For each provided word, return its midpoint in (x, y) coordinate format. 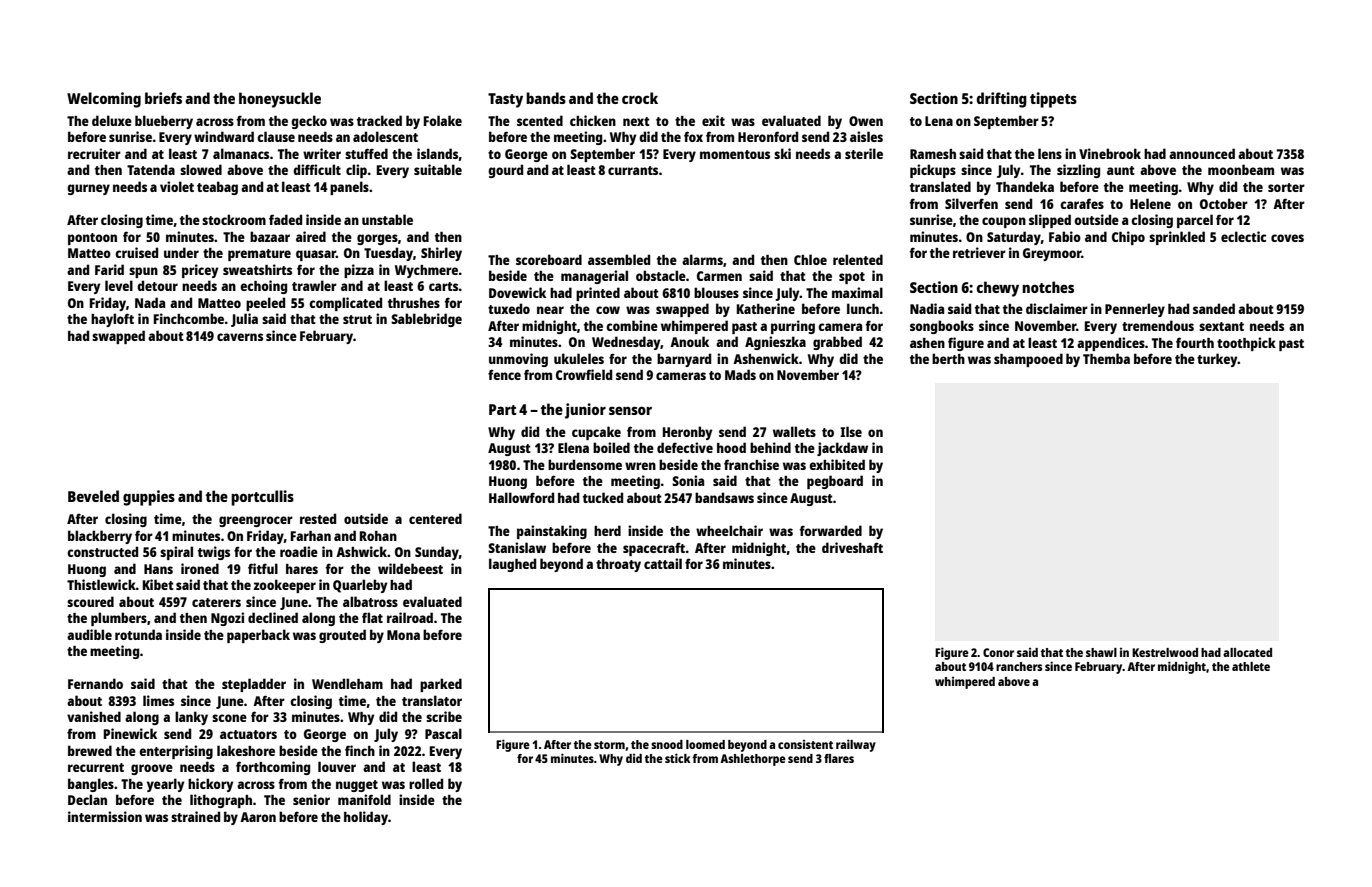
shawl (1101, 652)
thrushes (414, 303)
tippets (1053, 100)
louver (337, 766)
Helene (1150, 203)
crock (640, 98)
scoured (90, 601)
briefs (163, 98)
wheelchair (729, 530)
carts (444, 286)
